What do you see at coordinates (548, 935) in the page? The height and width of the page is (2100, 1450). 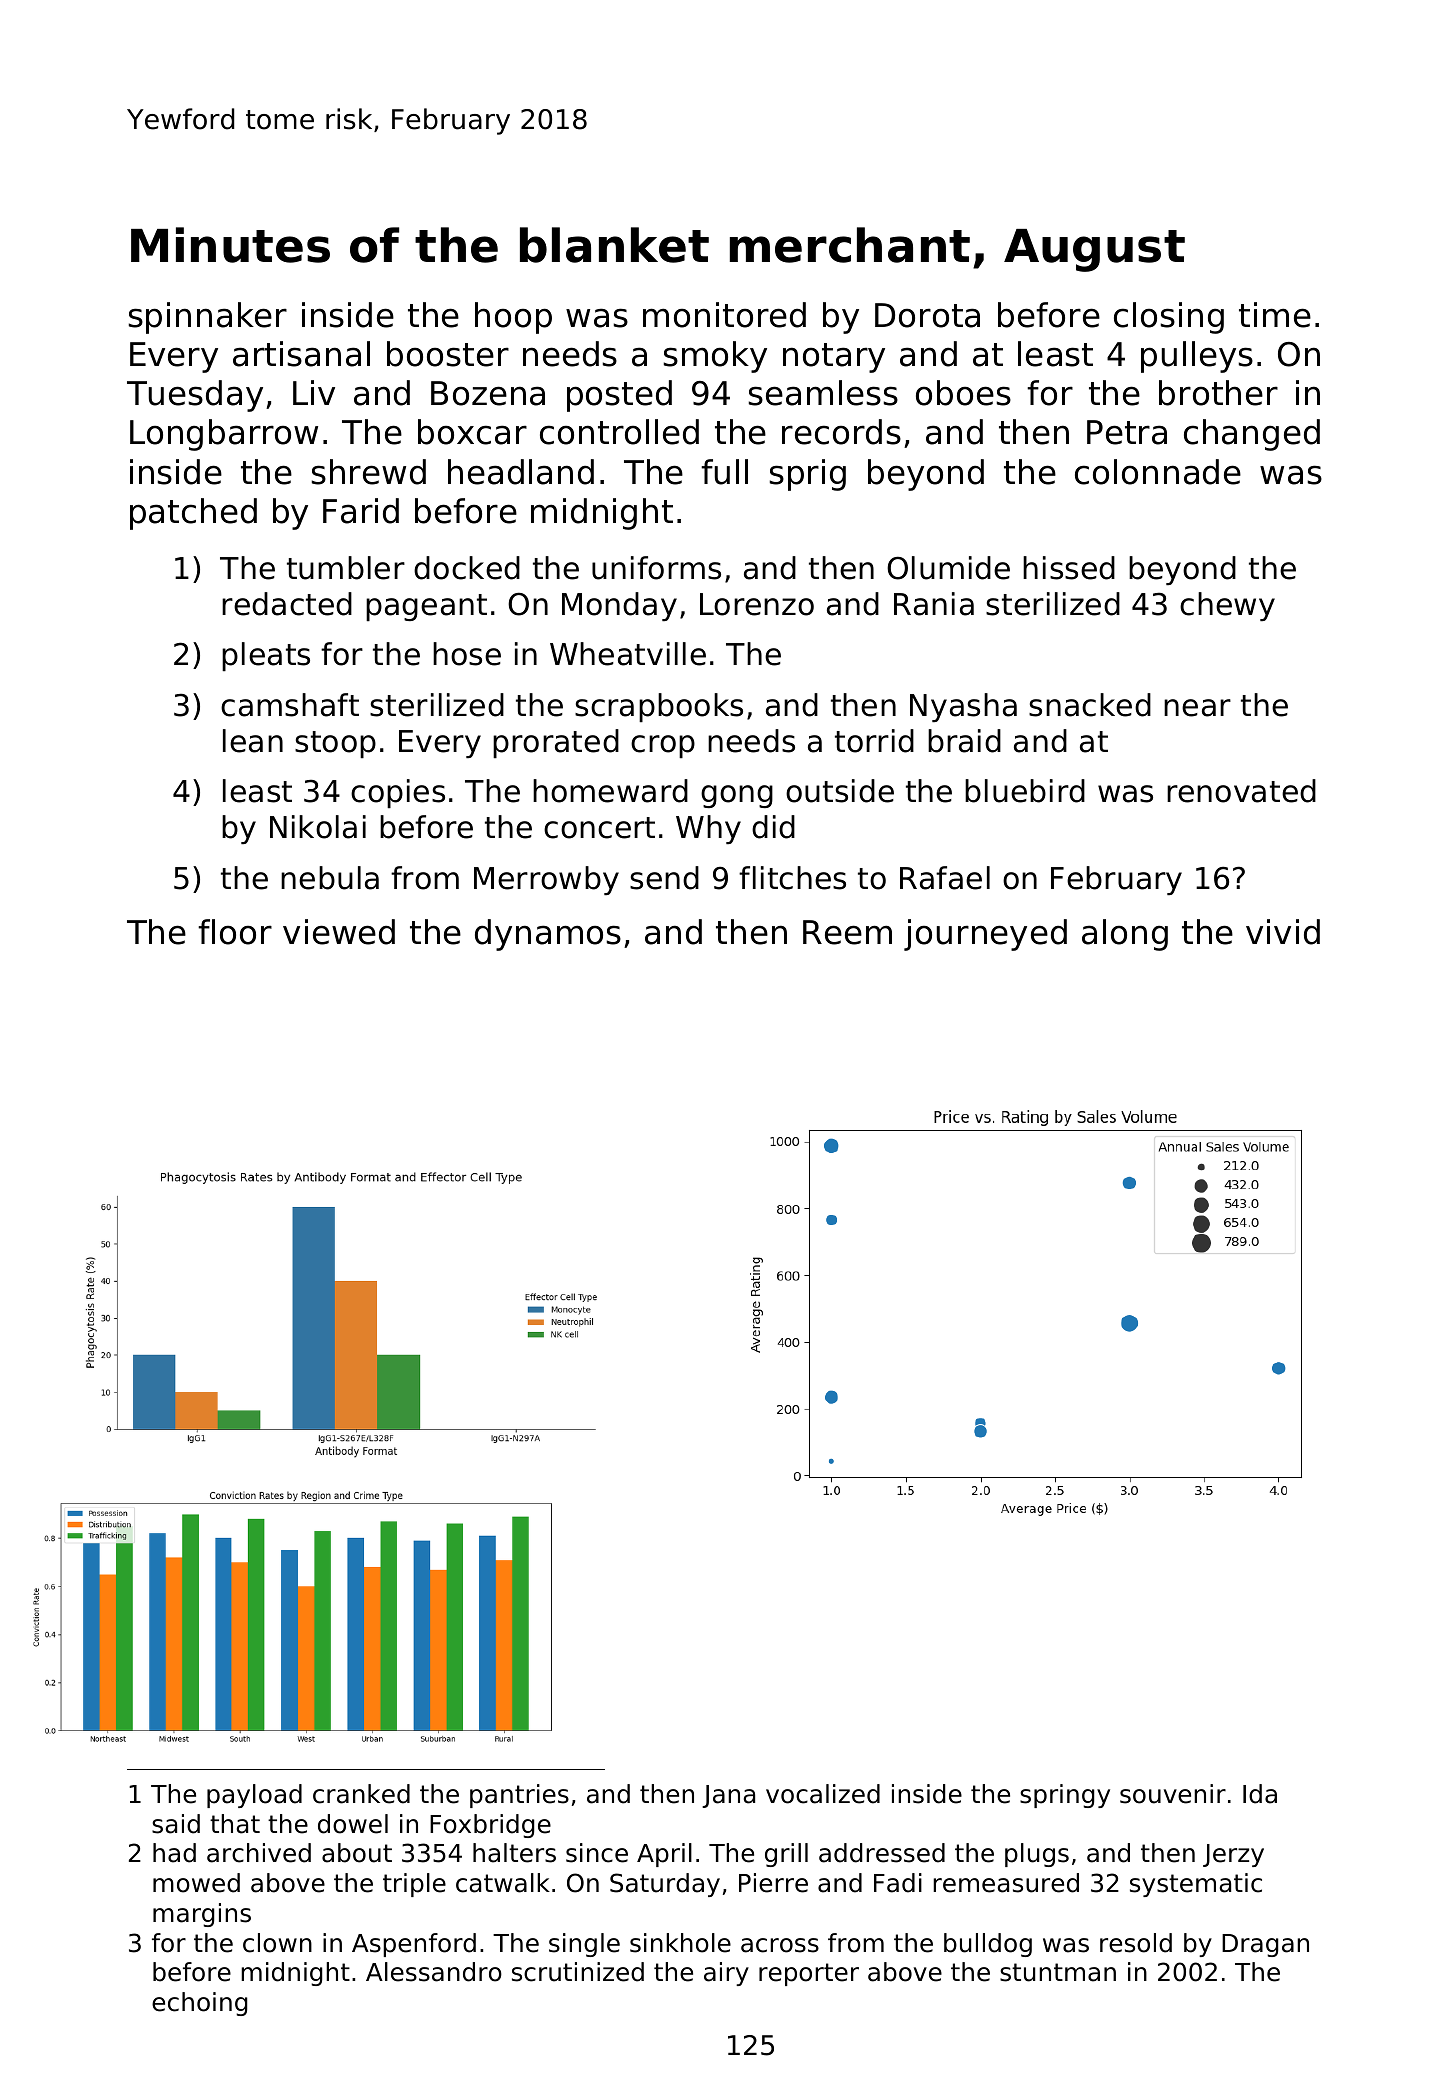 I see `dynamos` at bounding box center [548, 935].
